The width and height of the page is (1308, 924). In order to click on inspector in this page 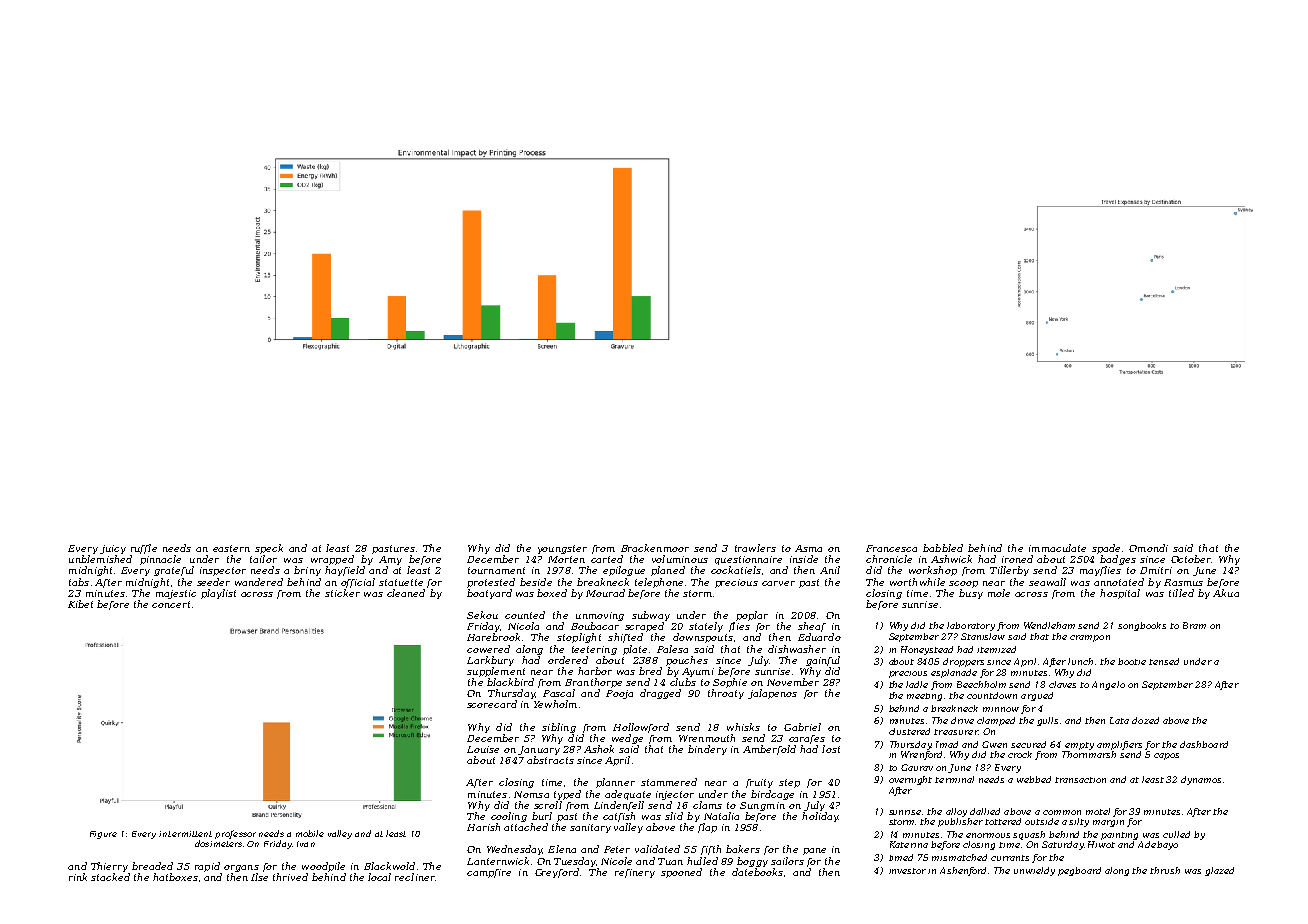, I will do `click(223, 571)`.
